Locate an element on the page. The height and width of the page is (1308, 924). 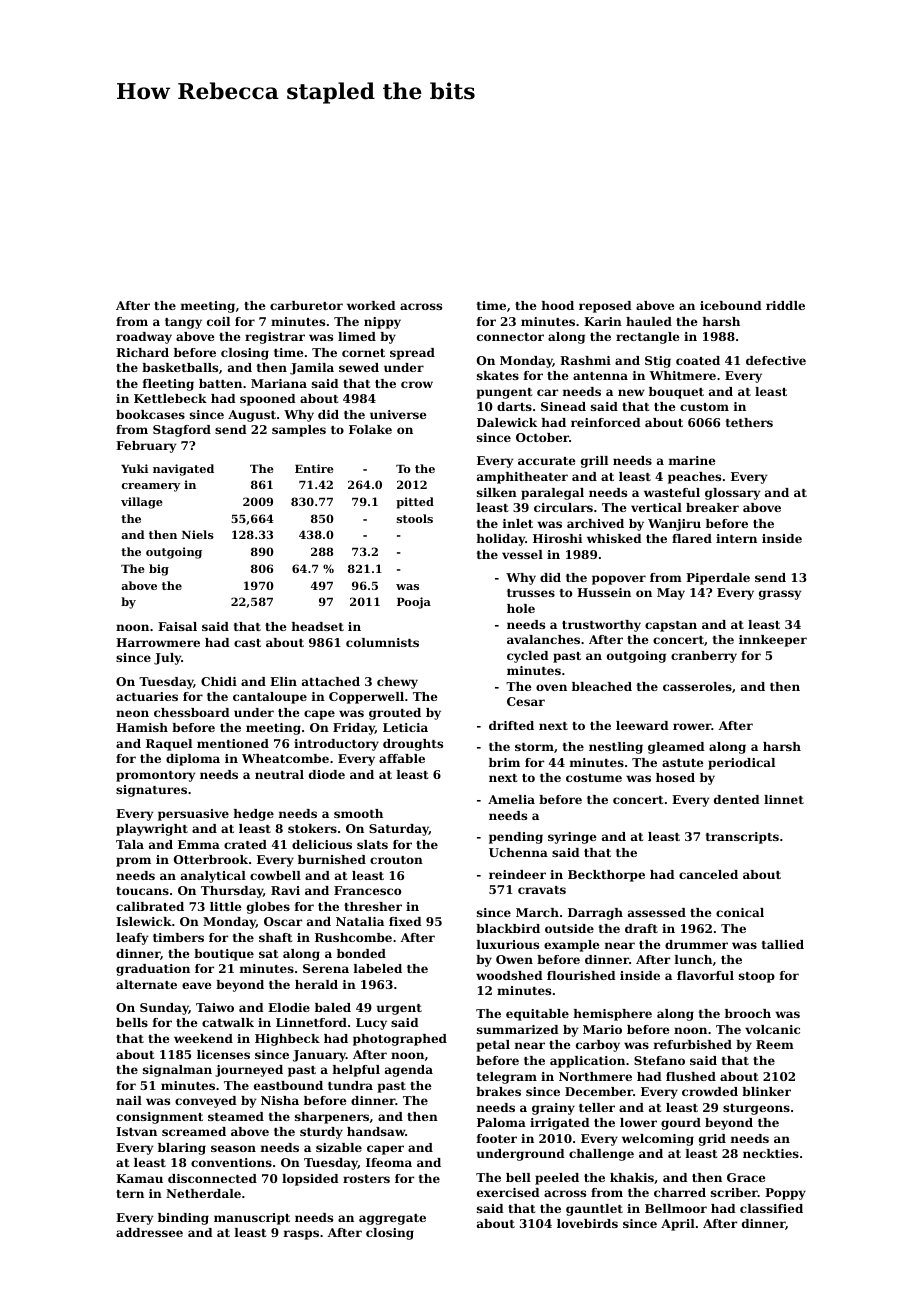
universe is located at coordinates (398, 414).
